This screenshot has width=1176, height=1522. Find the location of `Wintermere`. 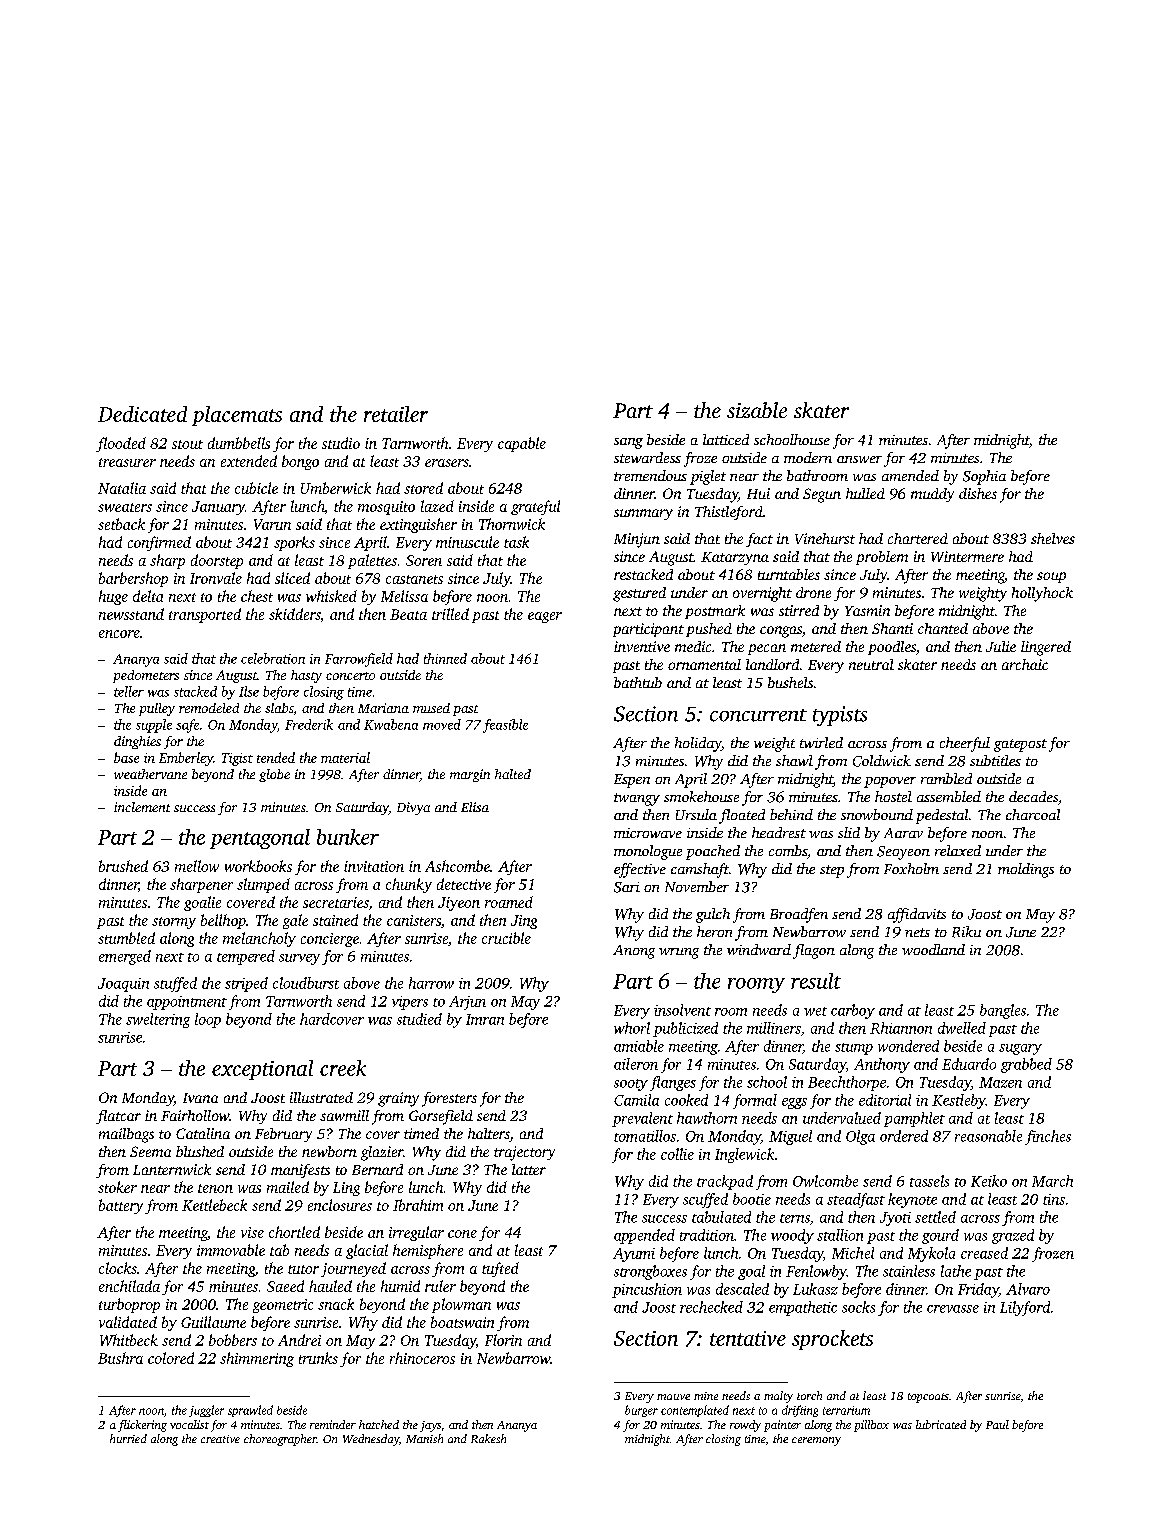

Wintermere is located at coordinates (967, 556).
